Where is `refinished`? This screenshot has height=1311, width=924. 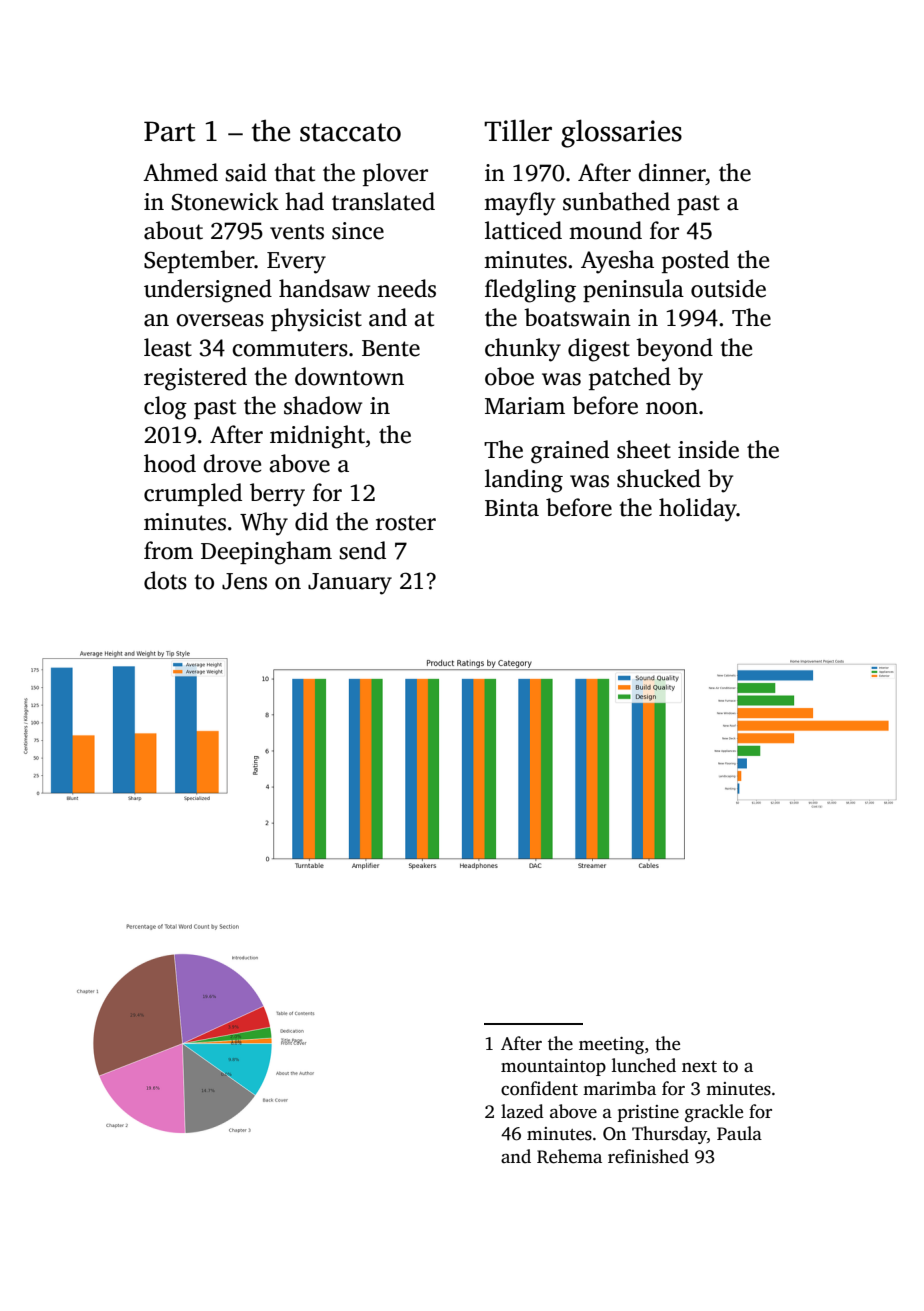 refinished is located at coordinates (648, 1156).
